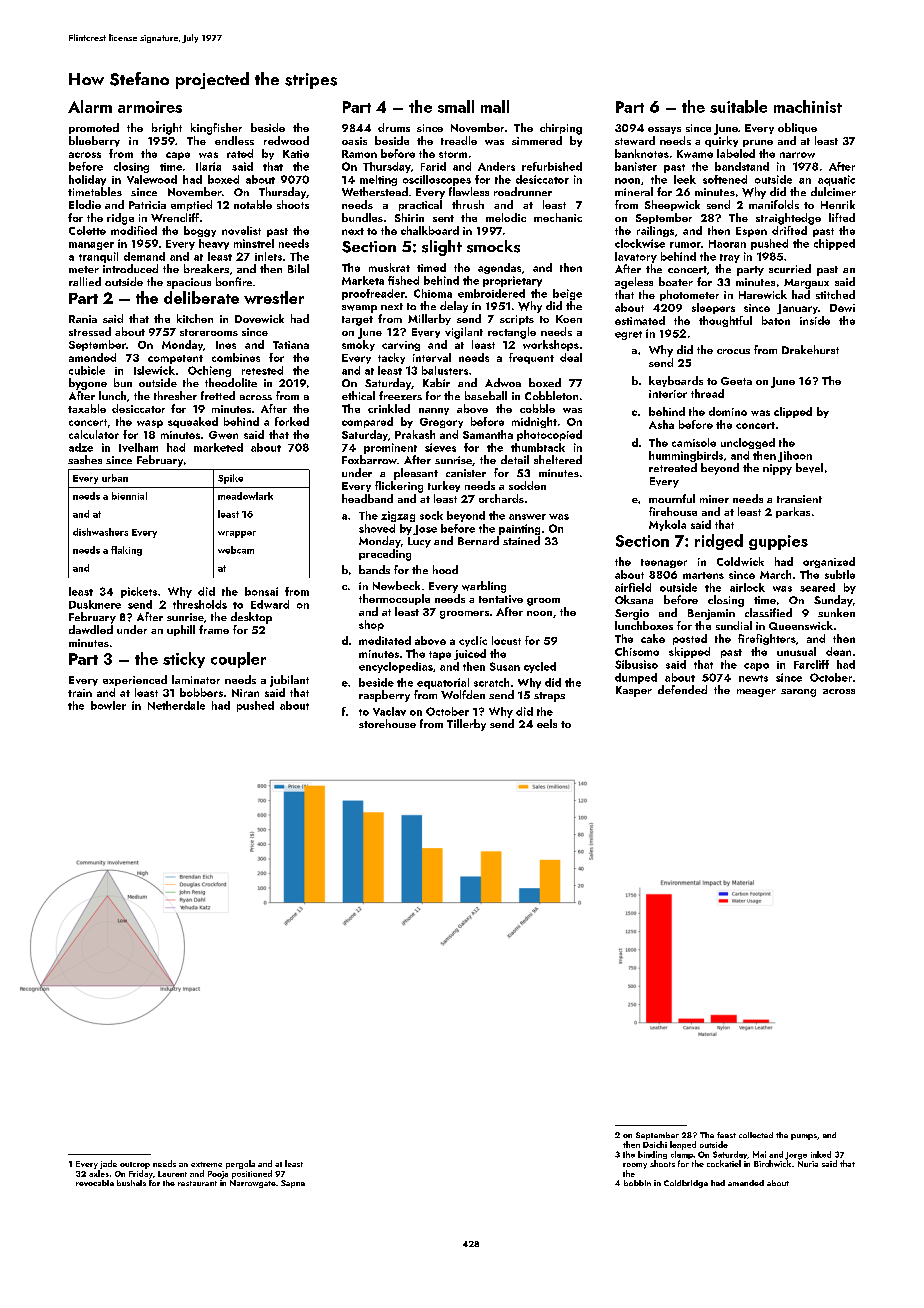  I want to click on aquatic, so click(836, 180).
